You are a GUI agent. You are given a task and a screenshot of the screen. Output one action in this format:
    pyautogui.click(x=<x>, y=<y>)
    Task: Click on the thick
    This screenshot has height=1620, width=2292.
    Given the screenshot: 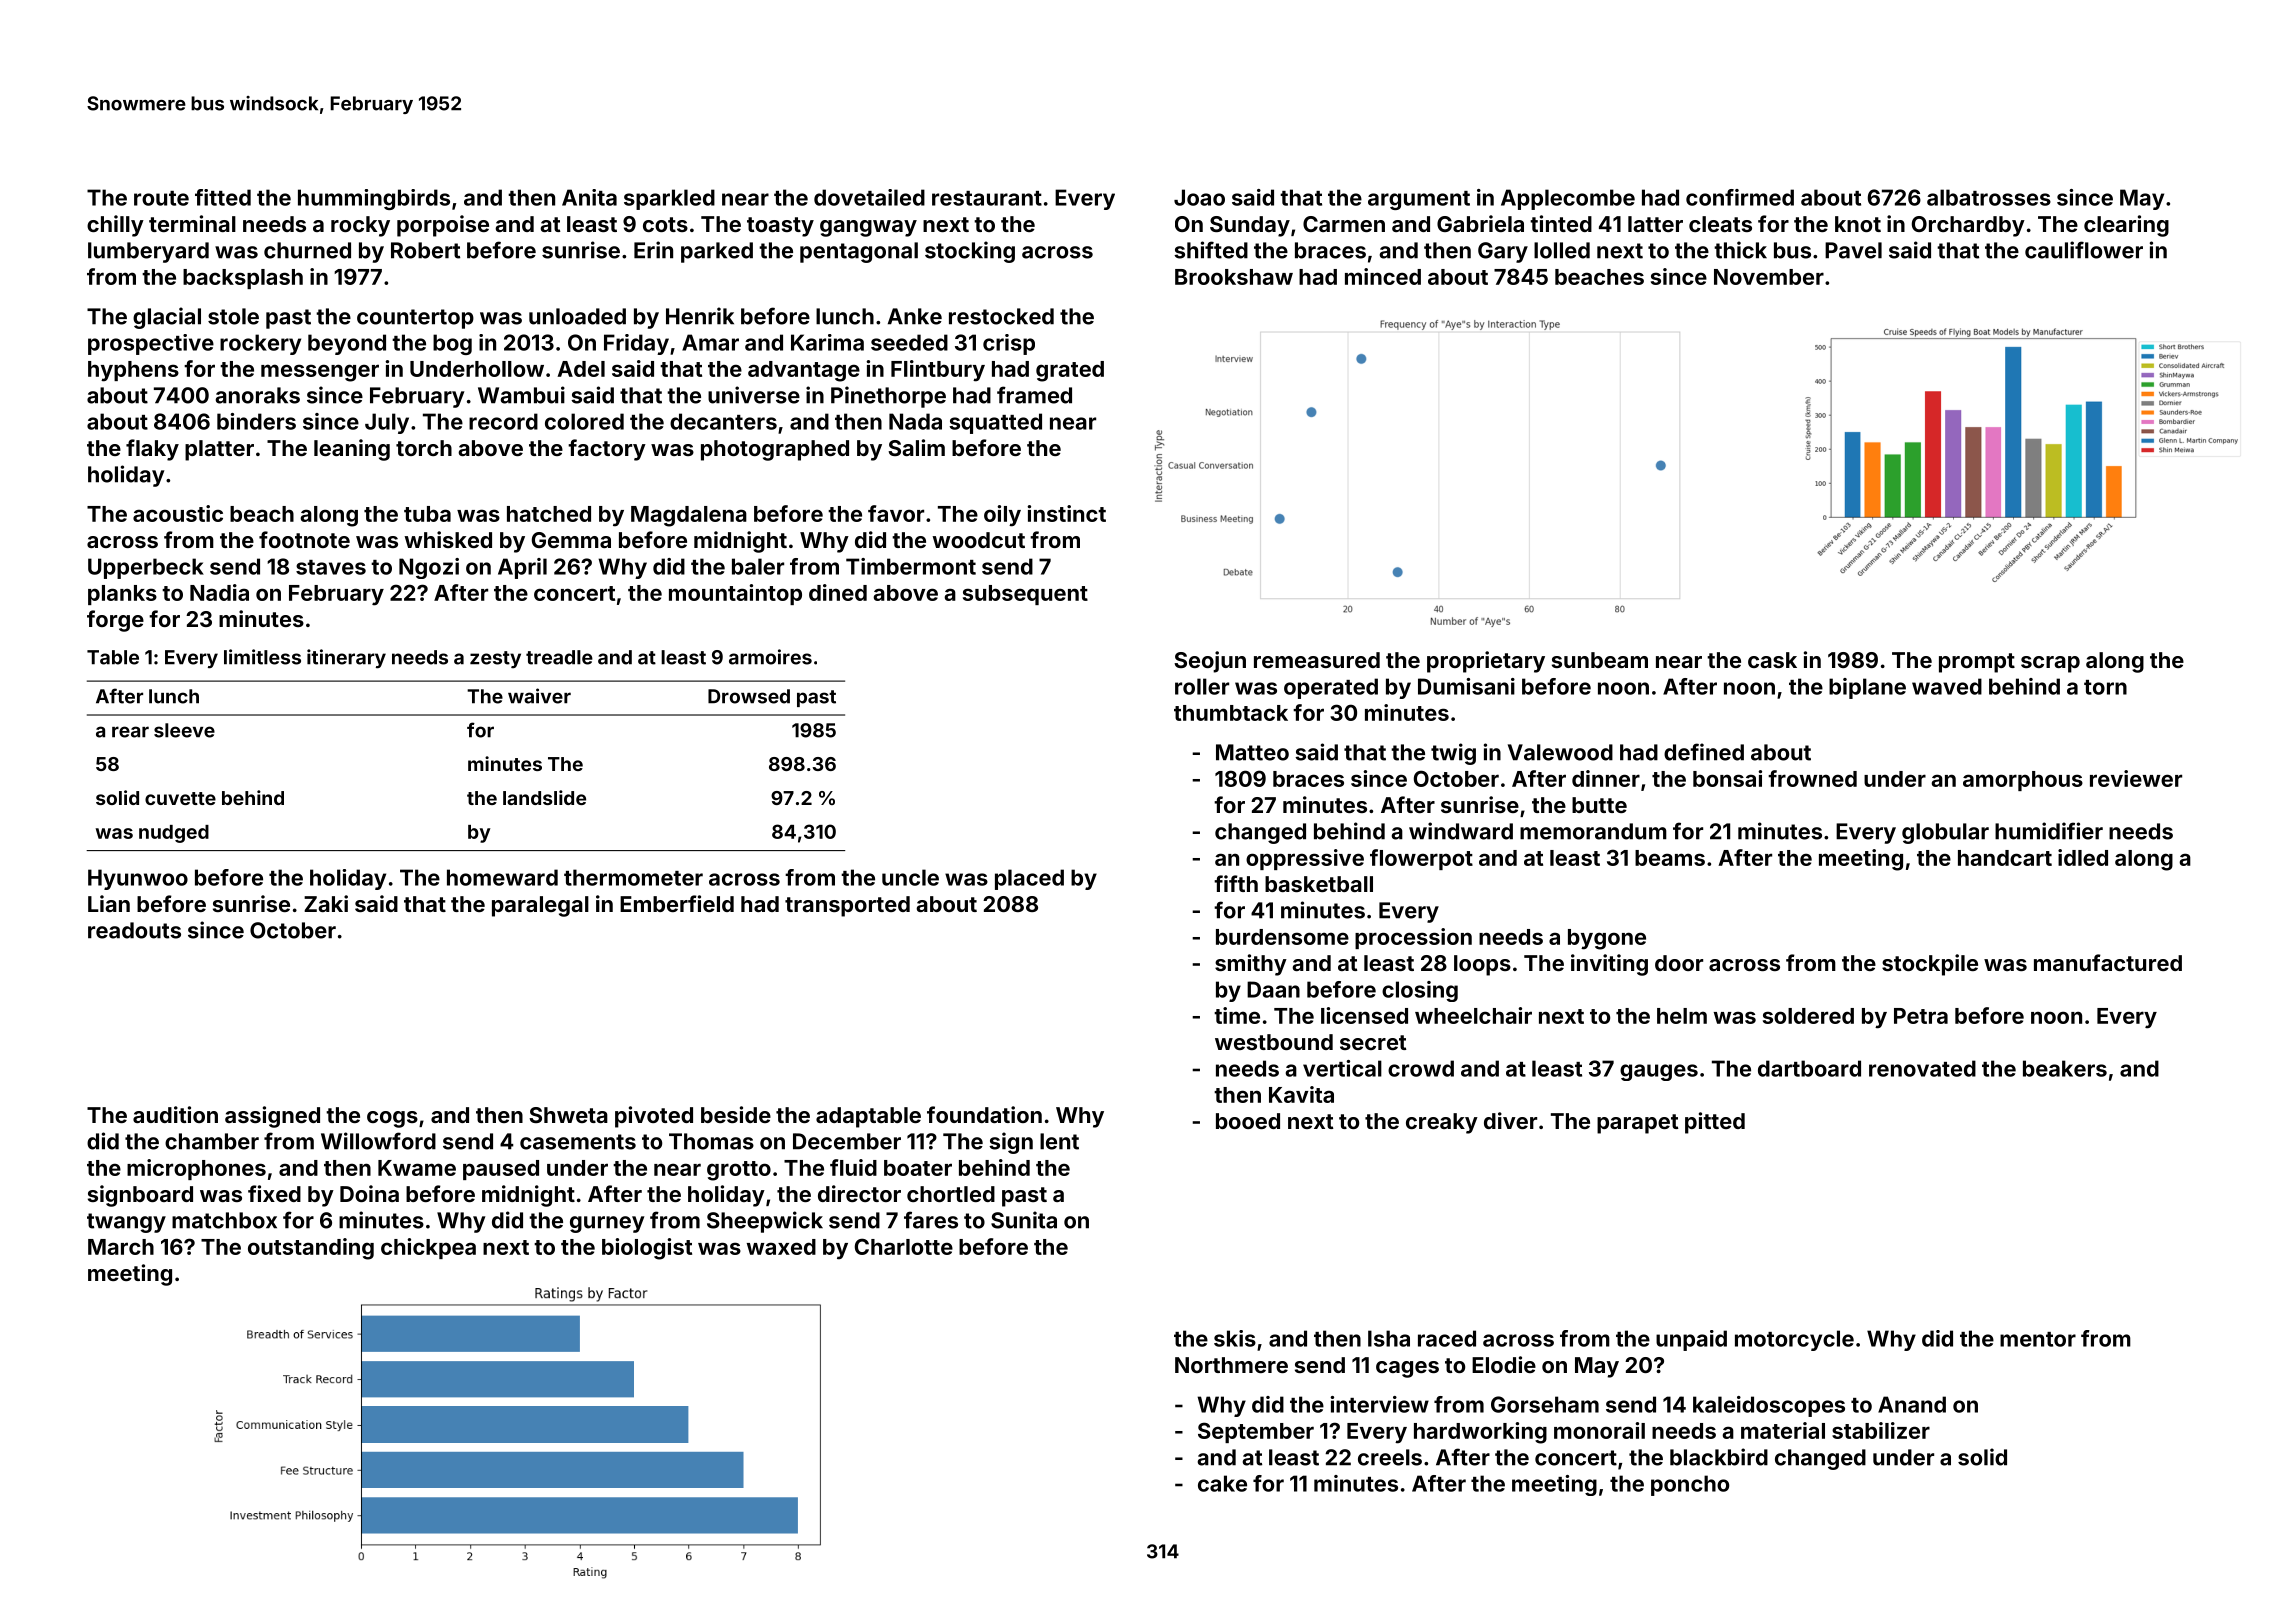 What is the action you would take?
    pyautogui.click(x=1740, y=250)
